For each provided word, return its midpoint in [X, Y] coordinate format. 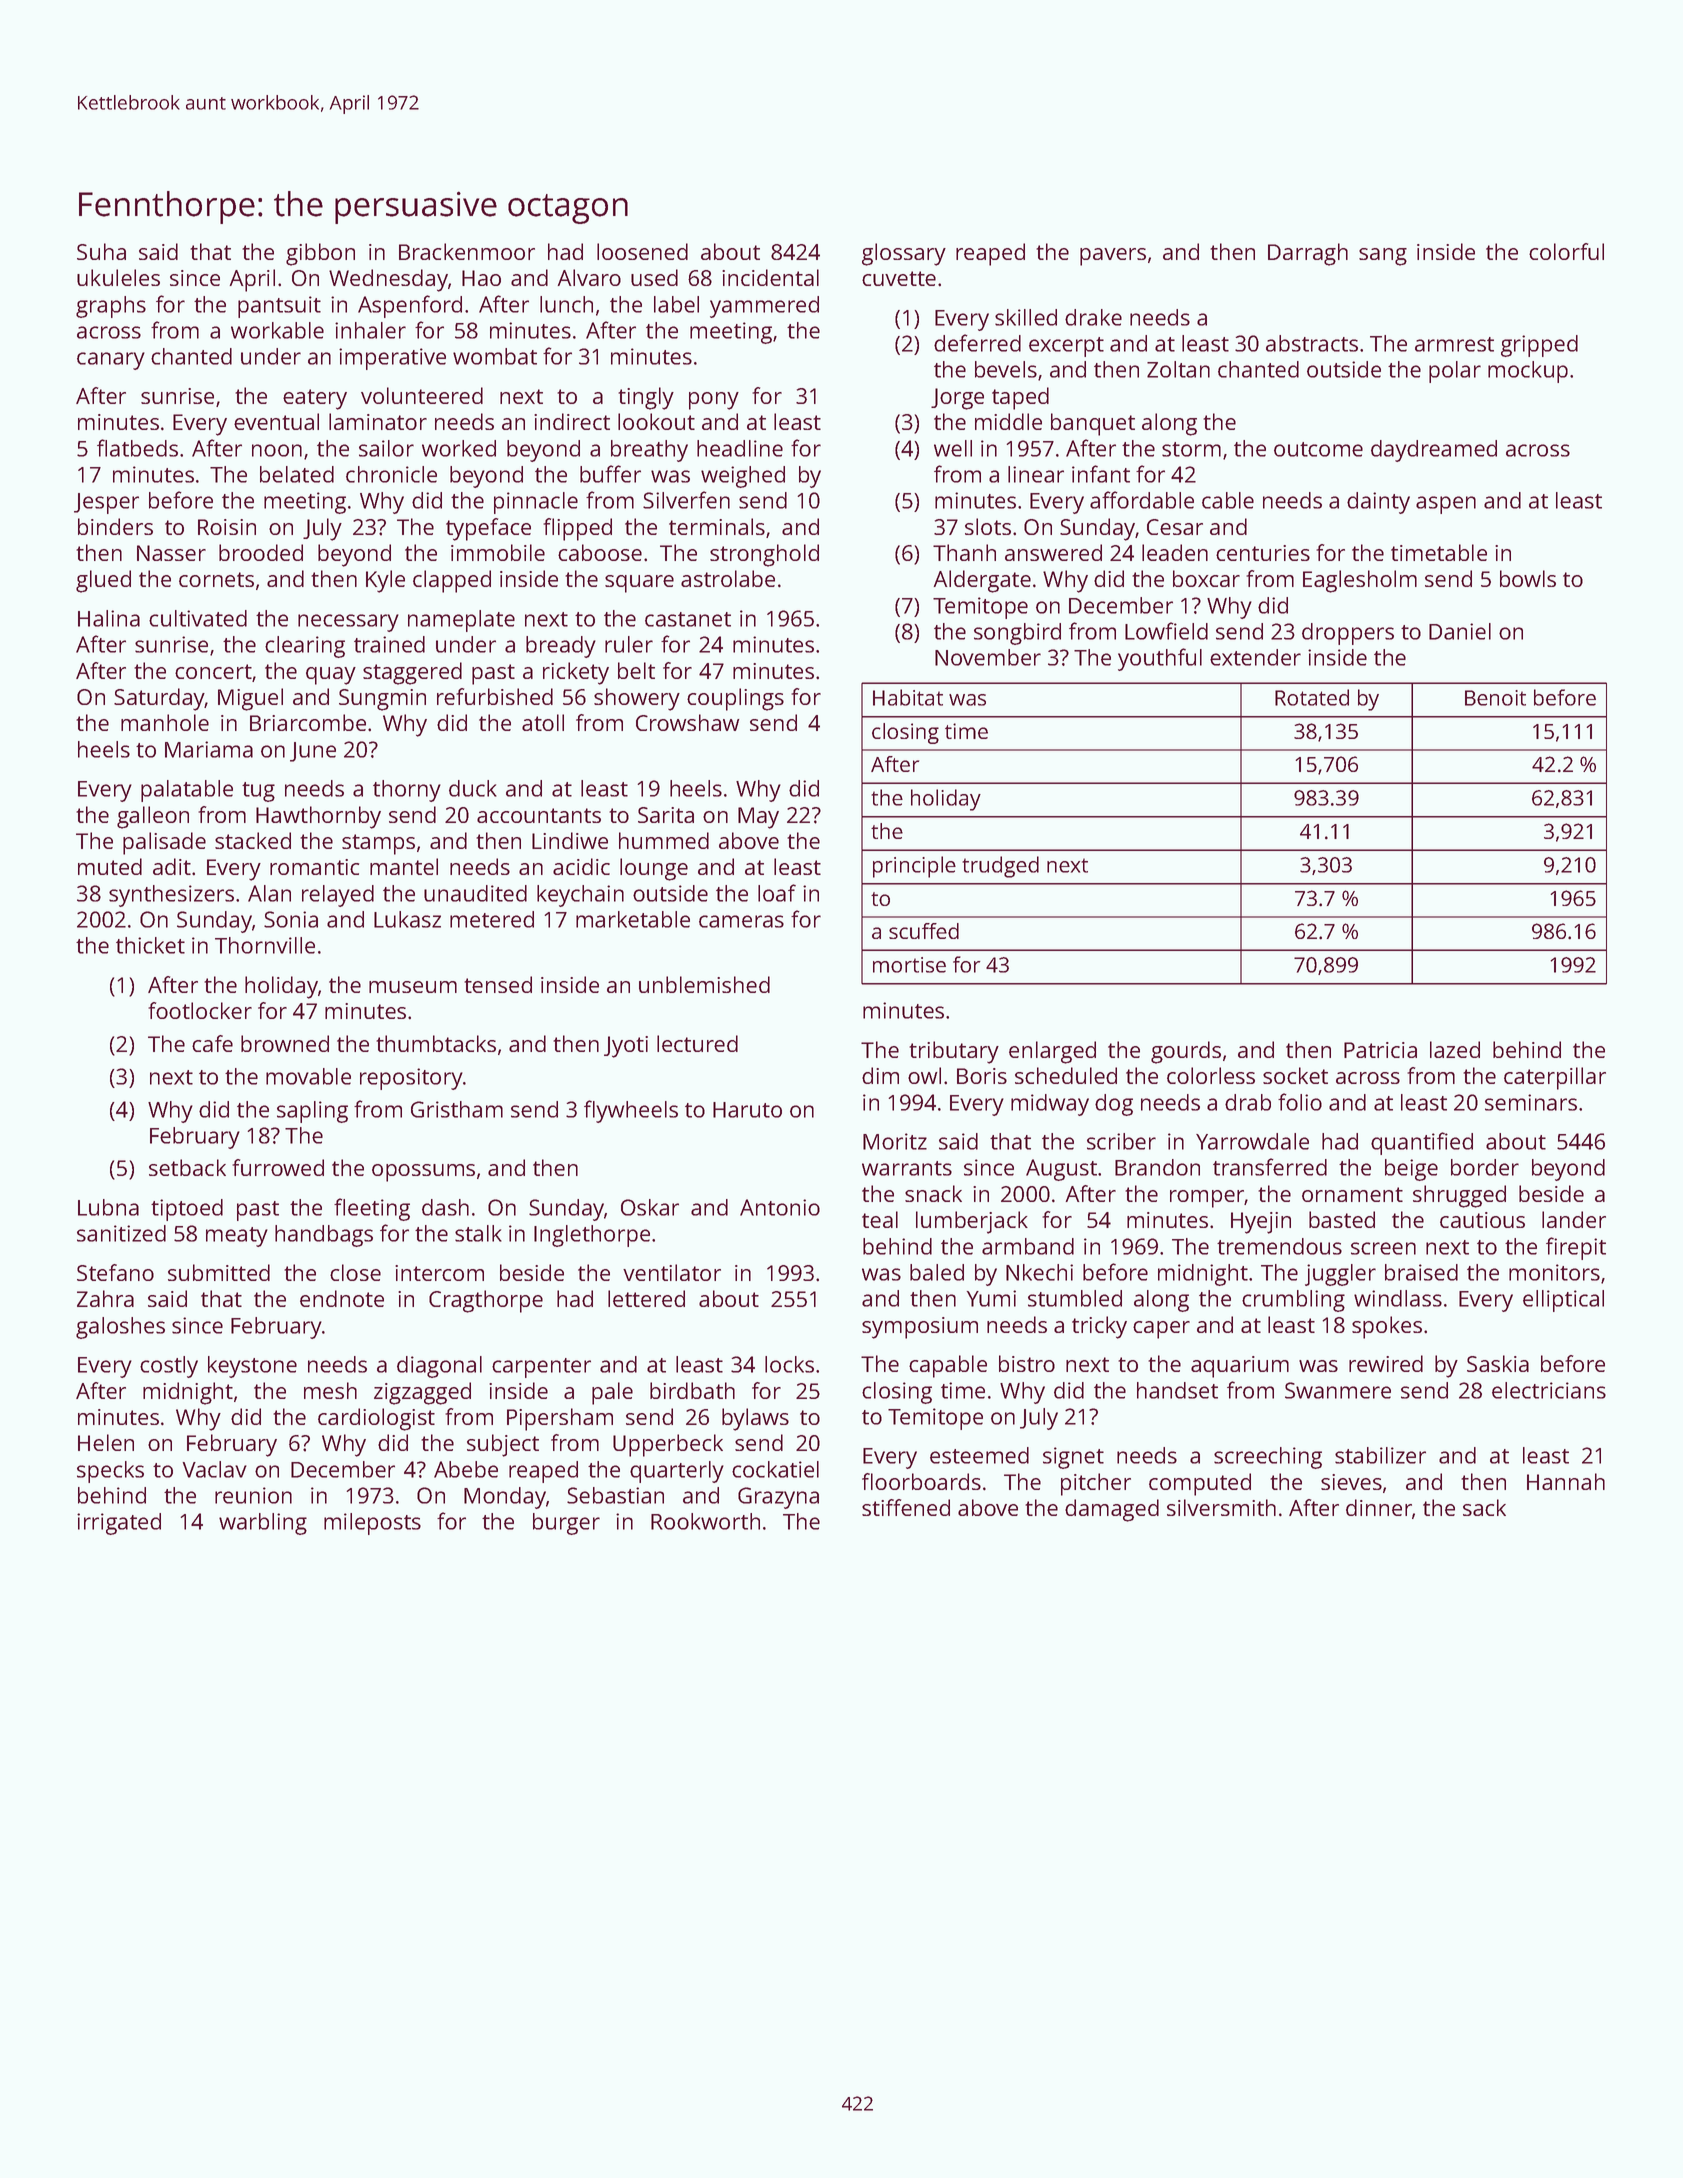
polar [1455, 372]
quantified [1422, 1143]
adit [172, 866]
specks [110, 1472]
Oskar [650, 1207]
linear [1036, 474]
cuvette [899, 278]
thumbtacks [436, 1043]
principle [914, 867]
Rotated [1312, 697]
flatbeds [137, 448]
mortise [909, 965]
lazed [1455, 1049]
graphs [111, 307]
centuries [1263, 553]
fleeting [372, 1209]
